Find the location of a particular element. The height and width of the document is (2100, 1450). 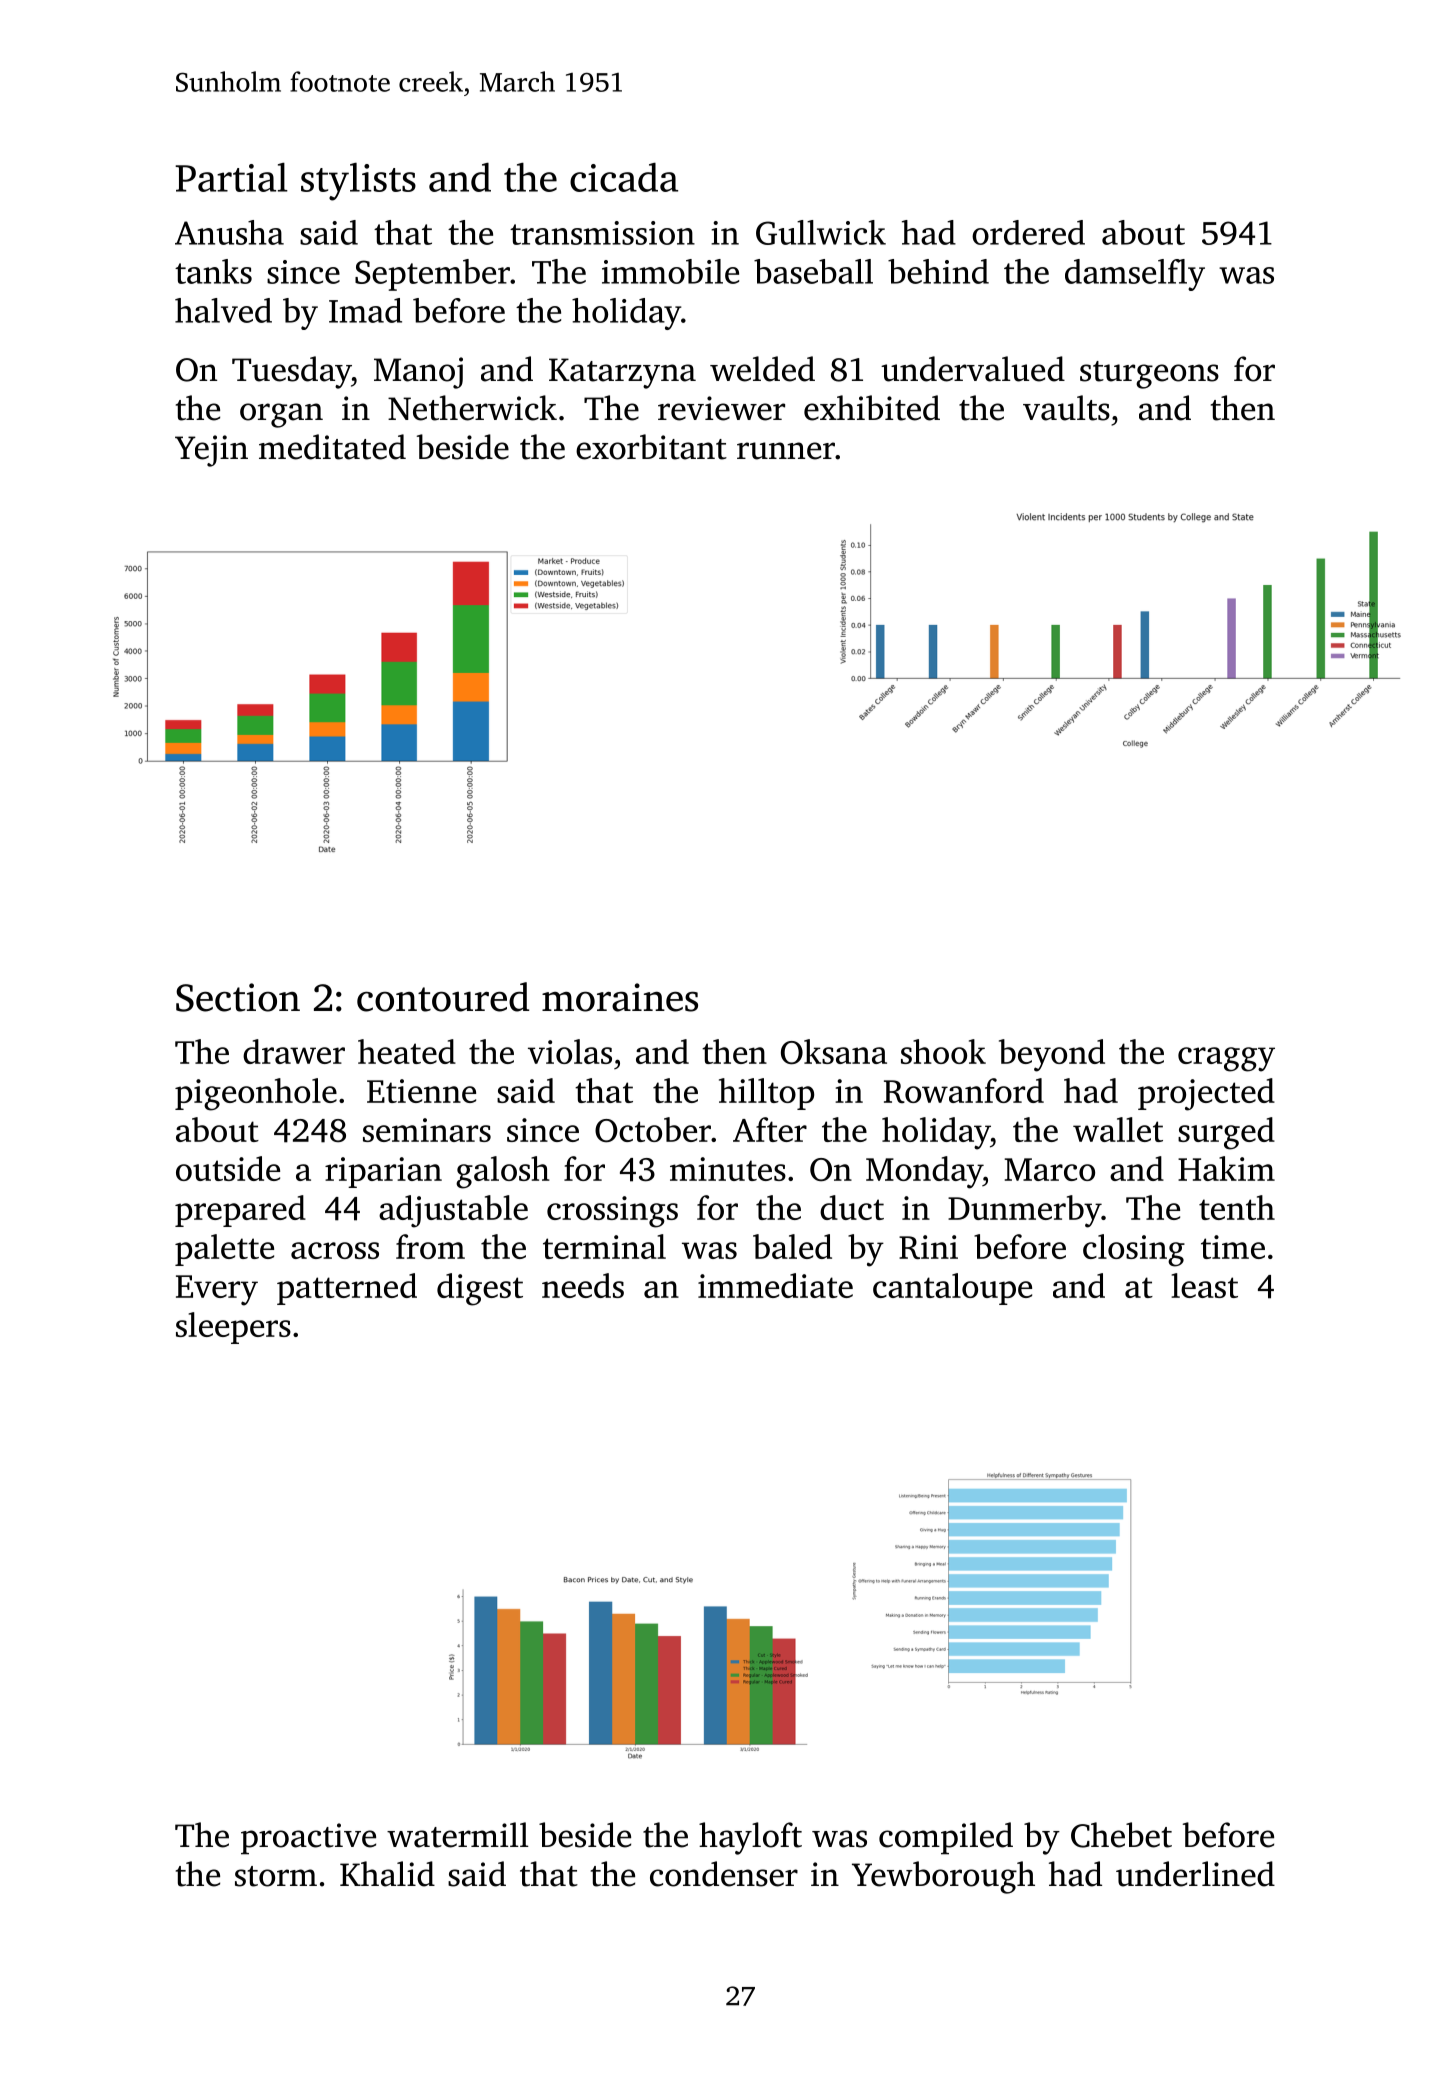

tenth is located at coordinates (1237, 1207).
